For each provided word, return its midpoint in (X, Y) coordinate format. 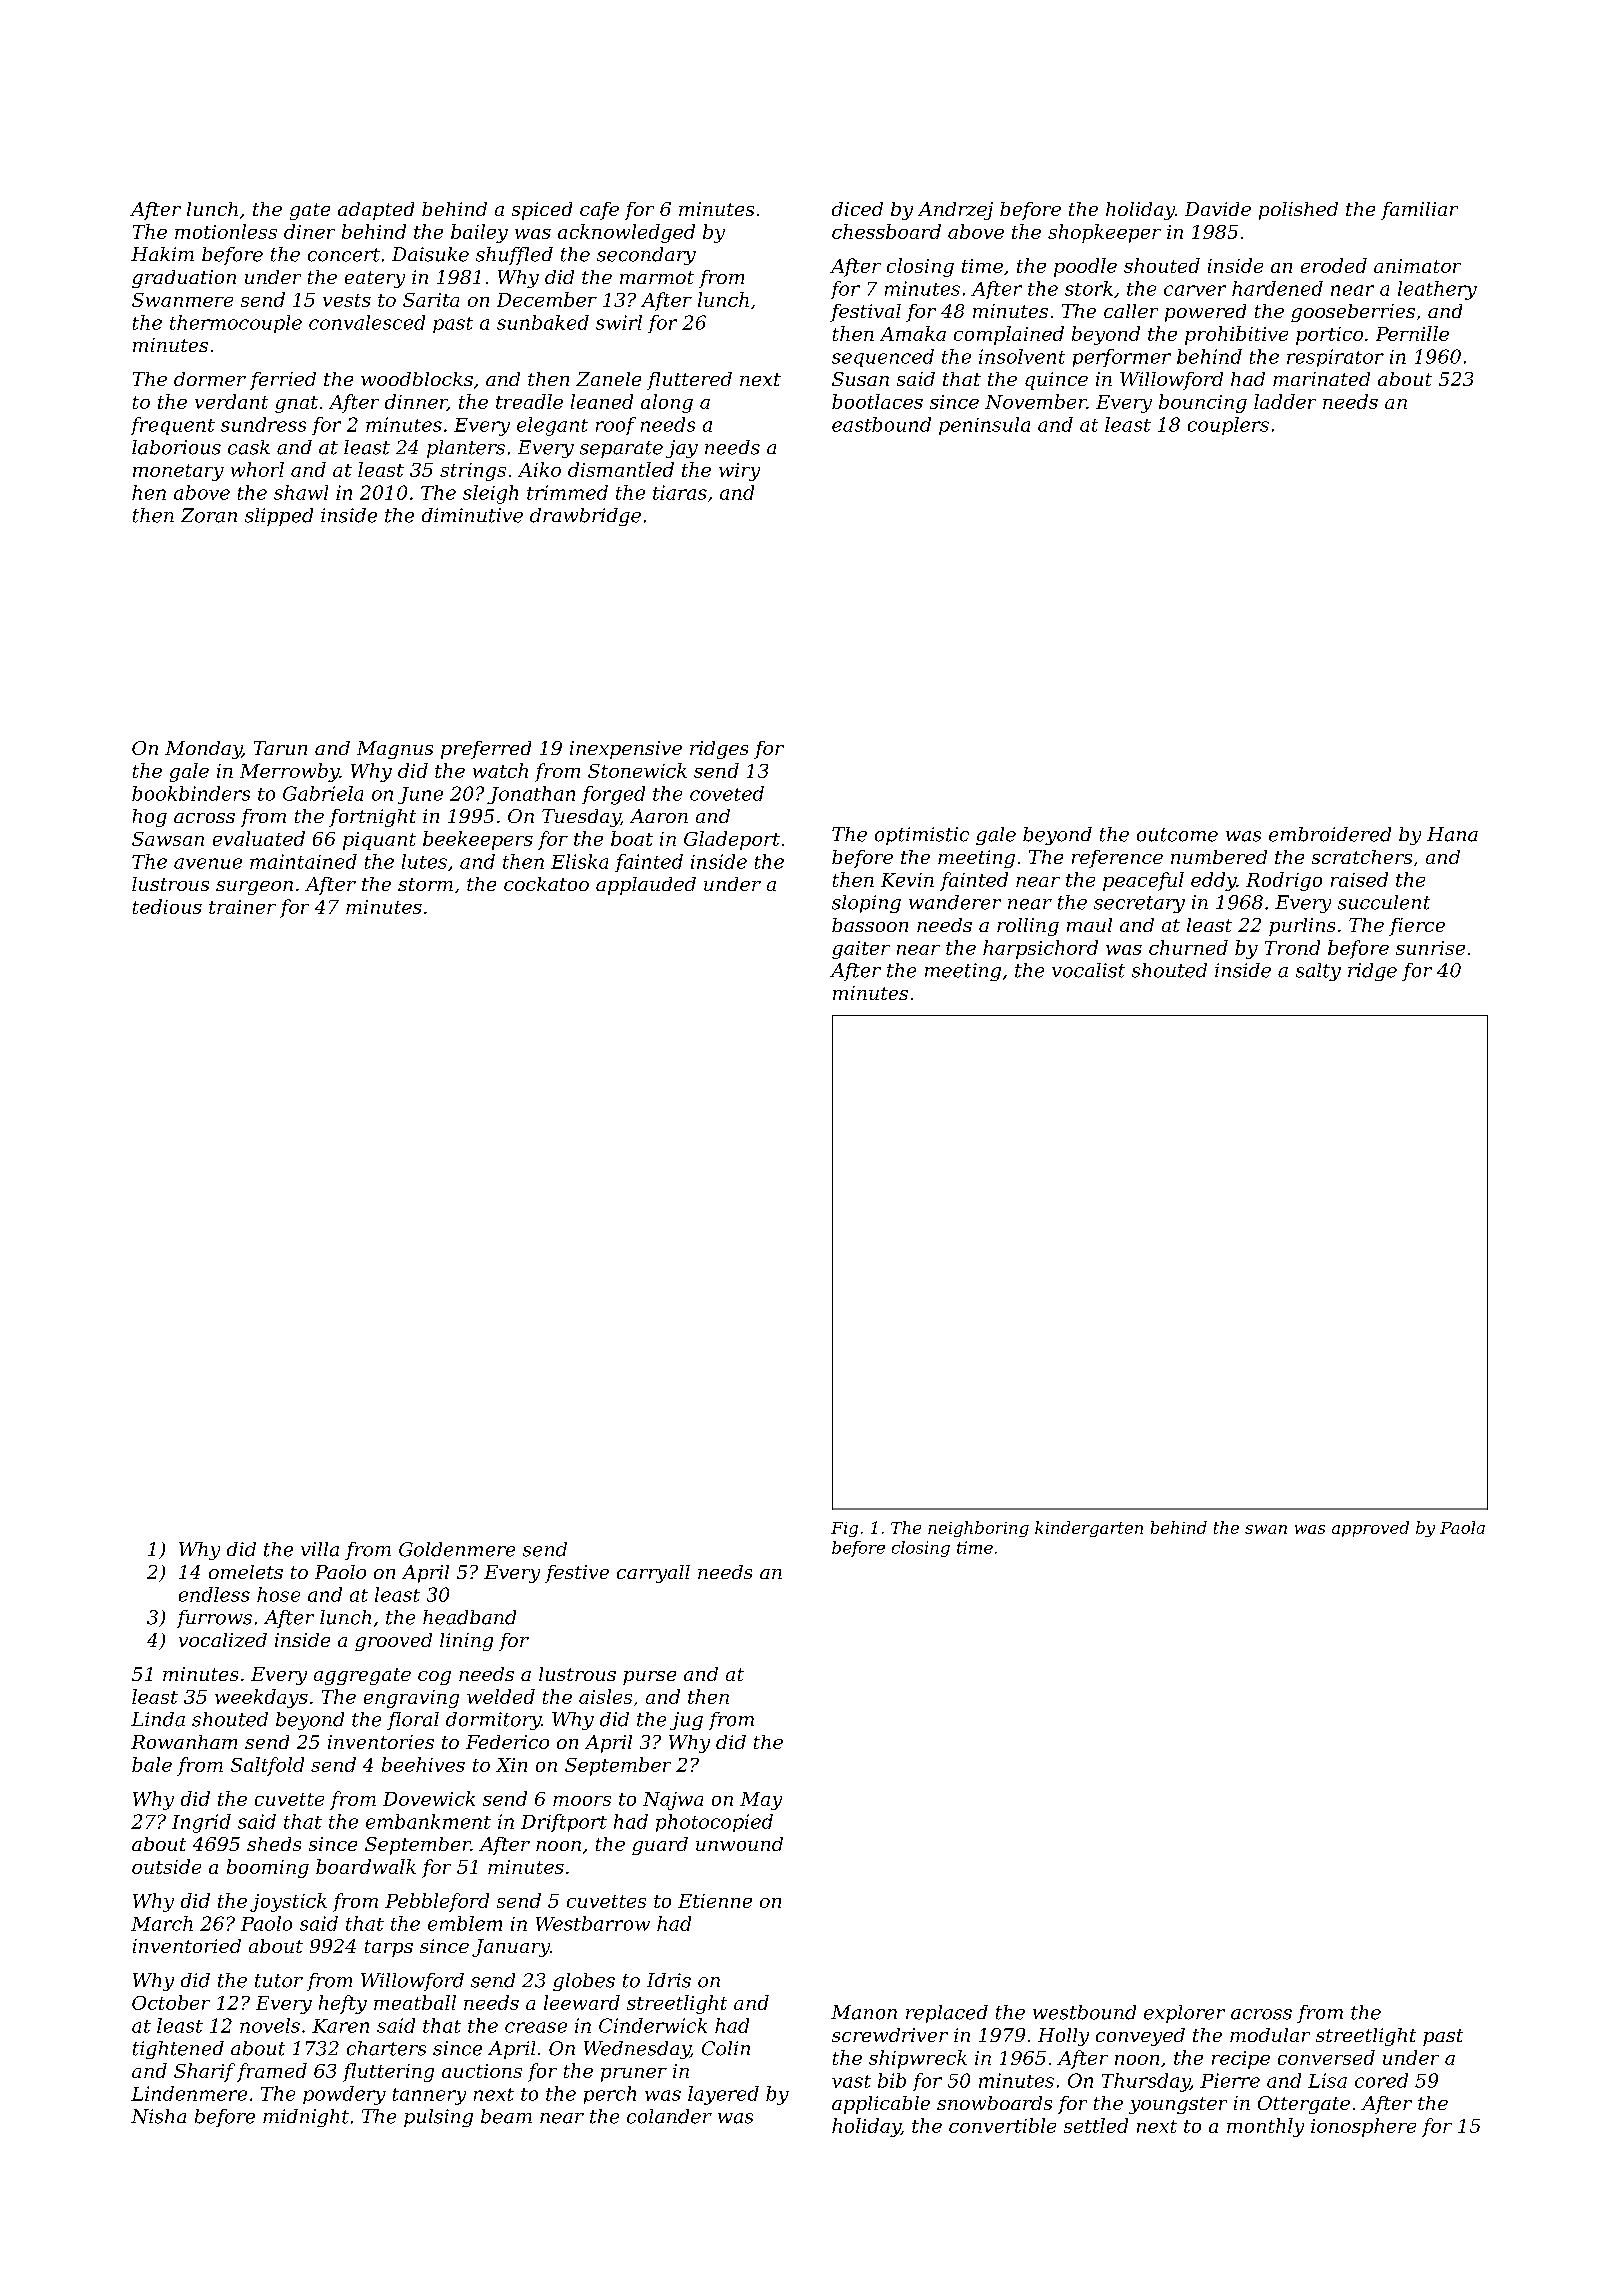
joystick (288, 1902)
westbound (1084, 2012)
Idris (669, 1980)
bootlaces (877, 401)
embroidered (1330, 834)
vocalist (1088, 970)
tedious (167, 906)
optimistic (922, 836)
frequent (173, 426)
